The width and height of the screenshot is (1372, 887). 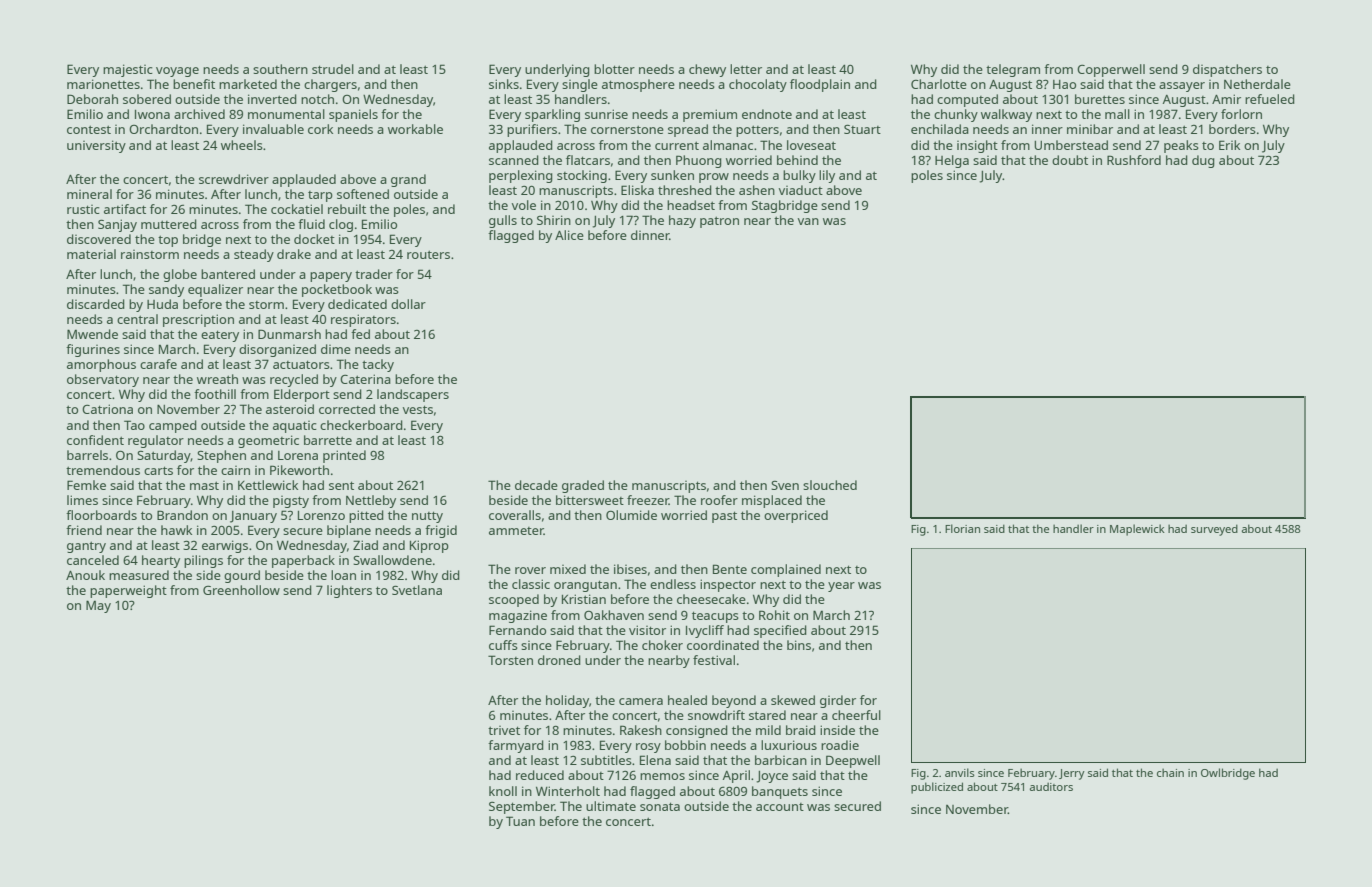 I want to click on dollar, so click(x=408, y=304).
